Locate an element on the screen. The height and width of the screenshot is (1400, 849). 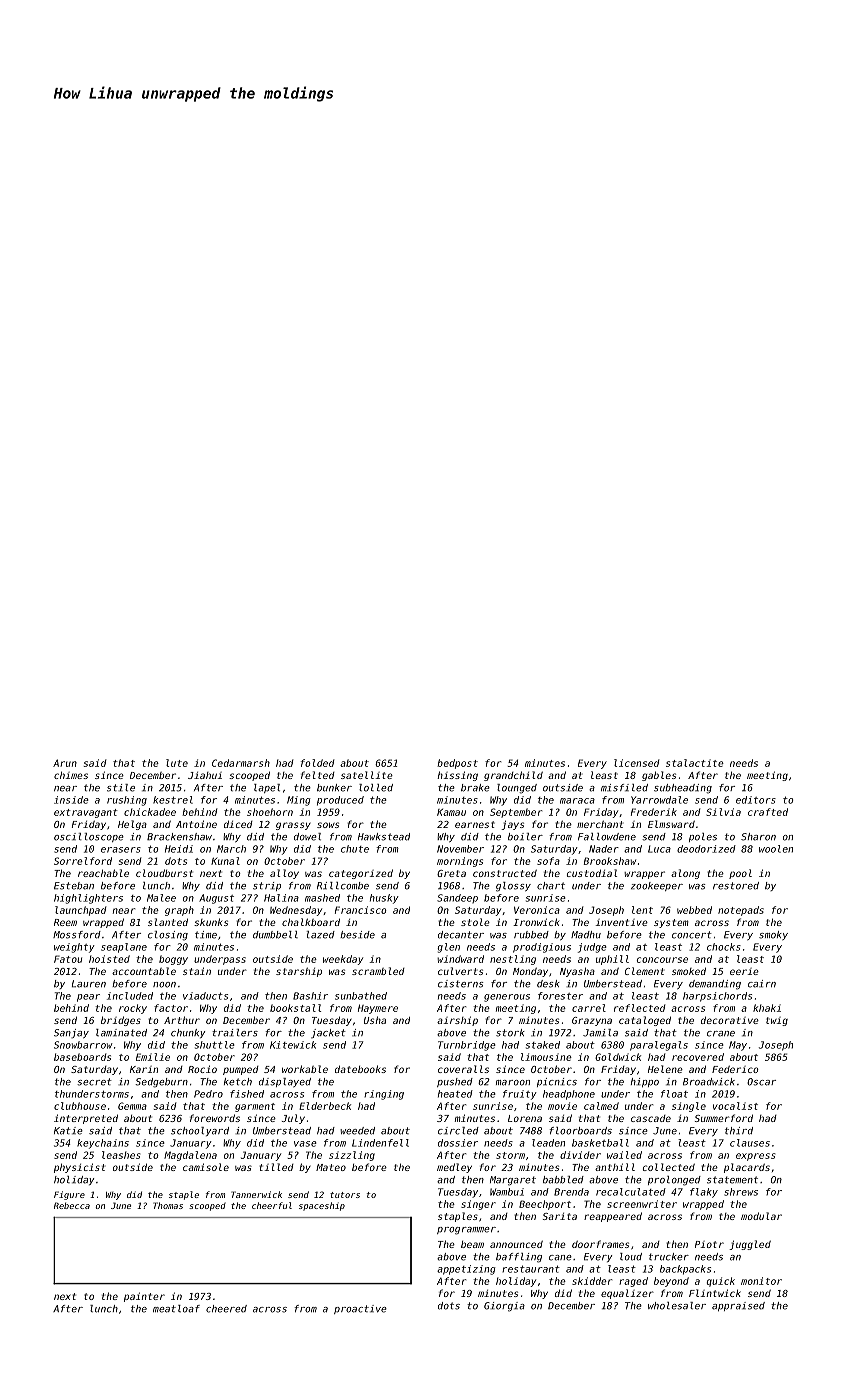
paralegals is located at coordinates (659, 1046).
